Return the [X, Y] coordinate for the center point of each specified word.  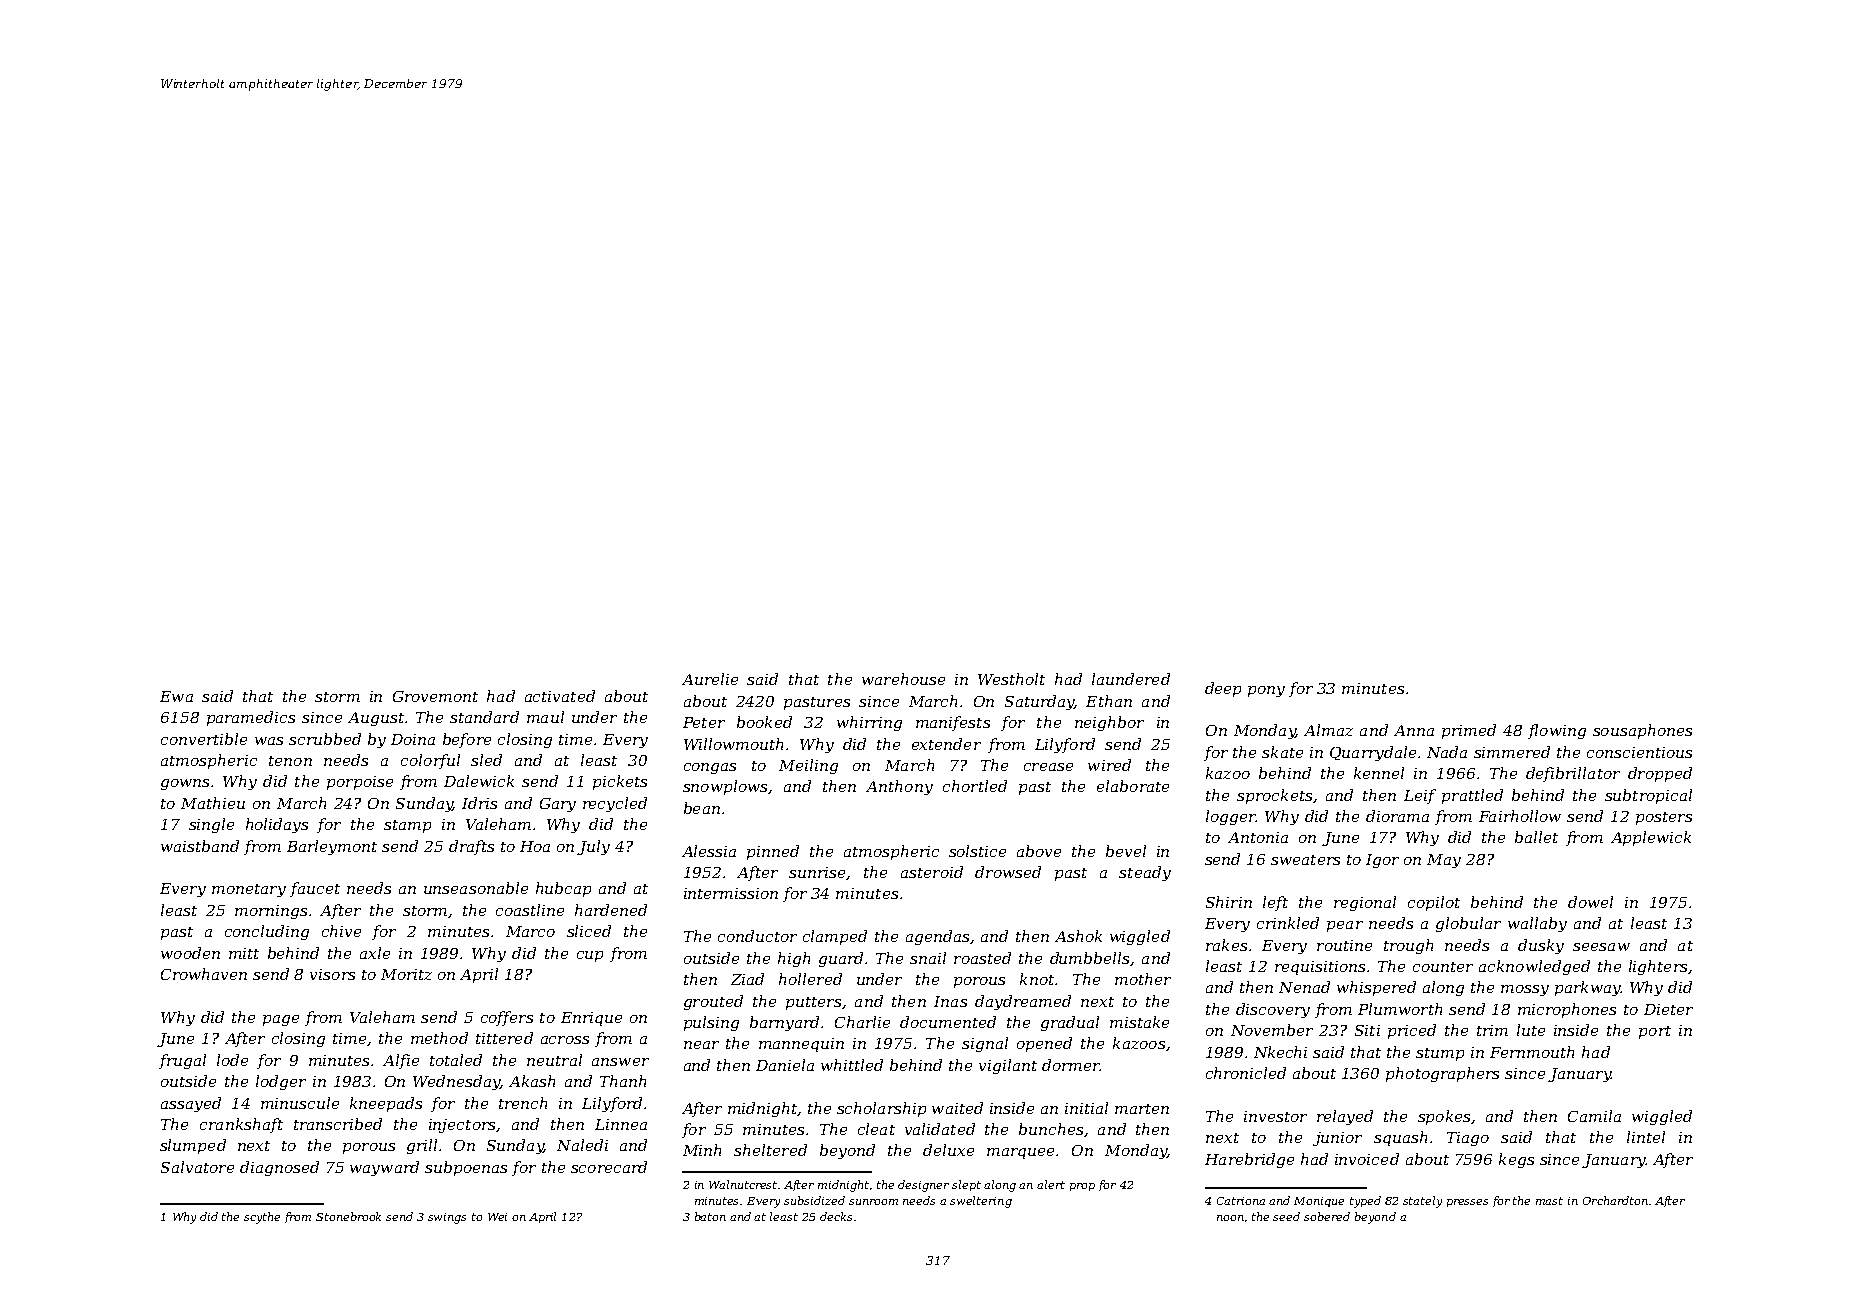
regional [1365, 903]
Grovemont [435, 696]
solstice [977, 851]
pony [1266, 691]
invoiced [1367, 1159]
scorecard [609, 1167]
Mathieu [213, 803]
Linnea [621, 1124]
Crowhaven [204, 974]
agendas [937, 937]
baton [710, 1216]
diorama [1397, 816]
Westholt [1011, 679]
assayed [191, 1104]
